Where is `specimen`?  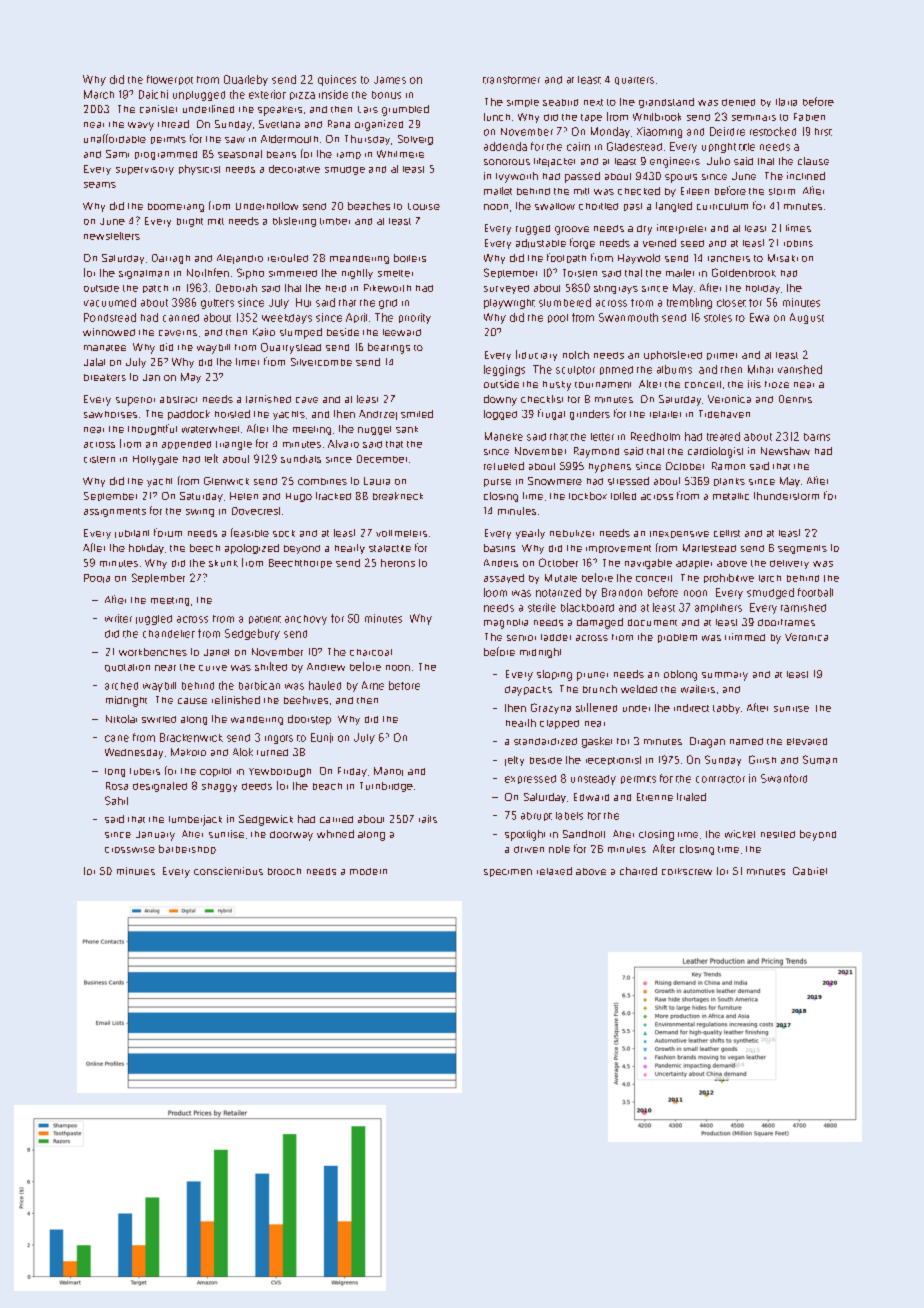 specimen is located at coordinates (508, 873).
